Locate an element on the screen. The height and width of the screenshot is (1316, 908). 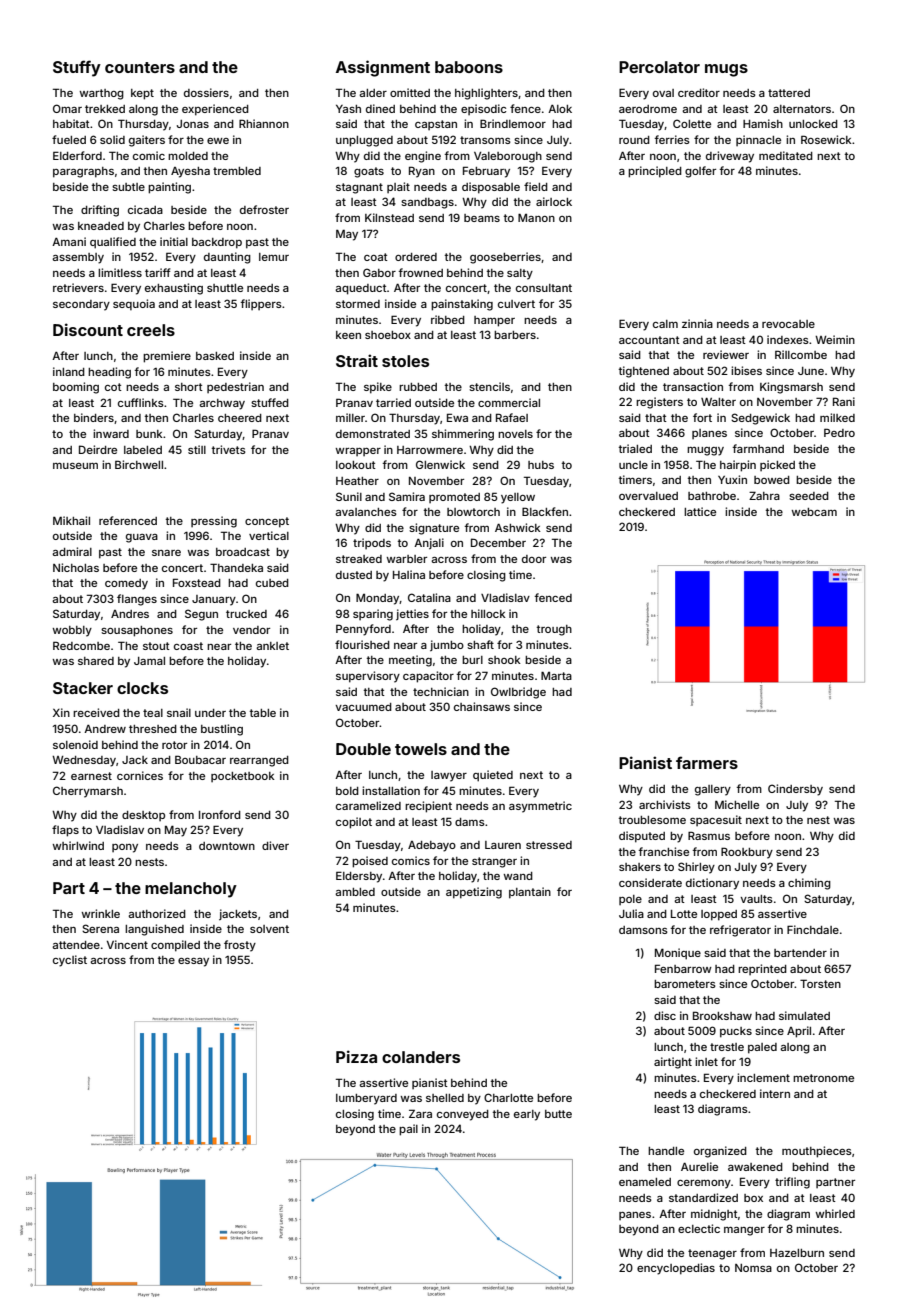
retrievers is located at coordinates (78, 287).
